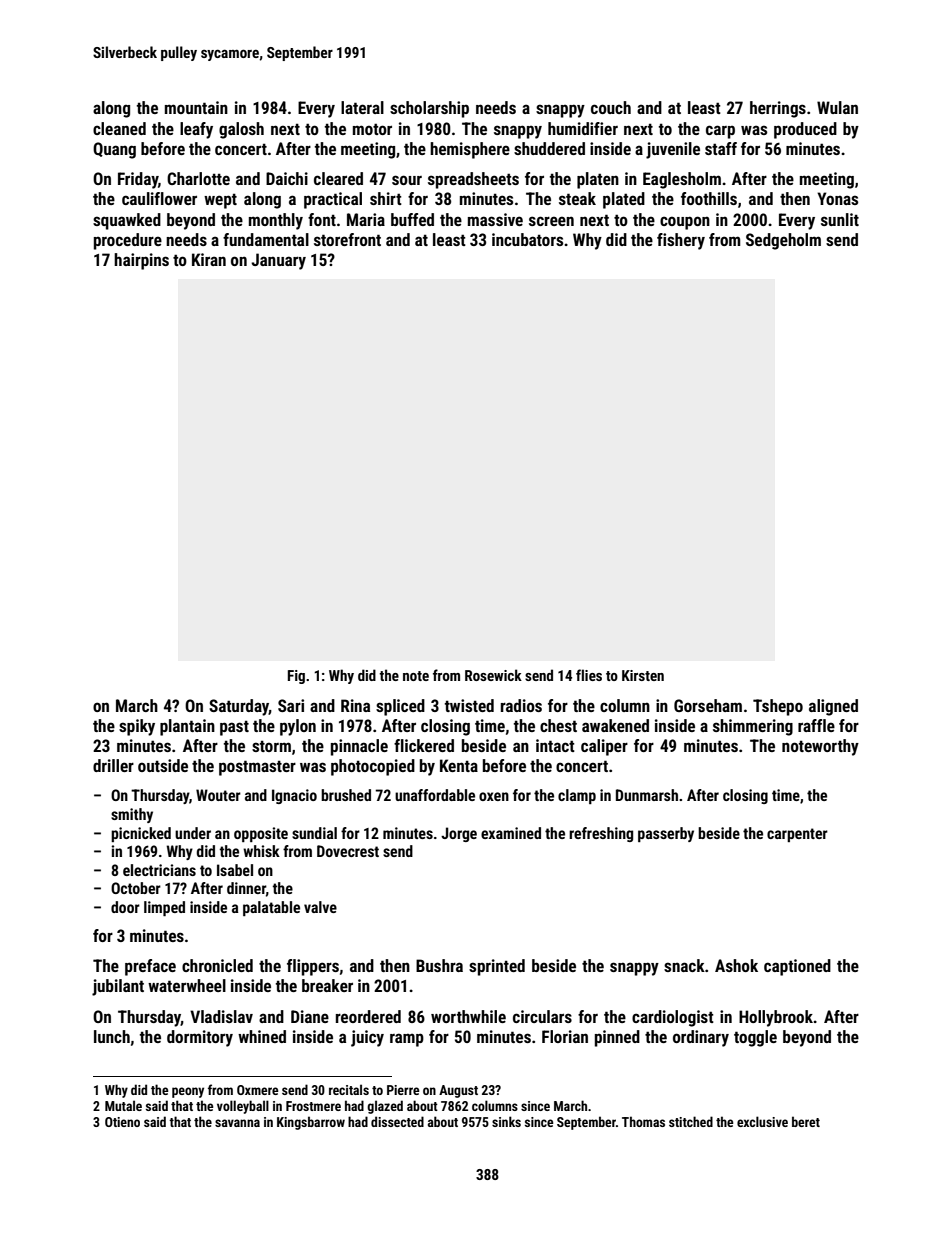 Image resolution: width=952 pixels, height=1233 pixels. What do you see at coordinates (164, 908) in the image?
I see `limped` at bounding box center [164, 908].
